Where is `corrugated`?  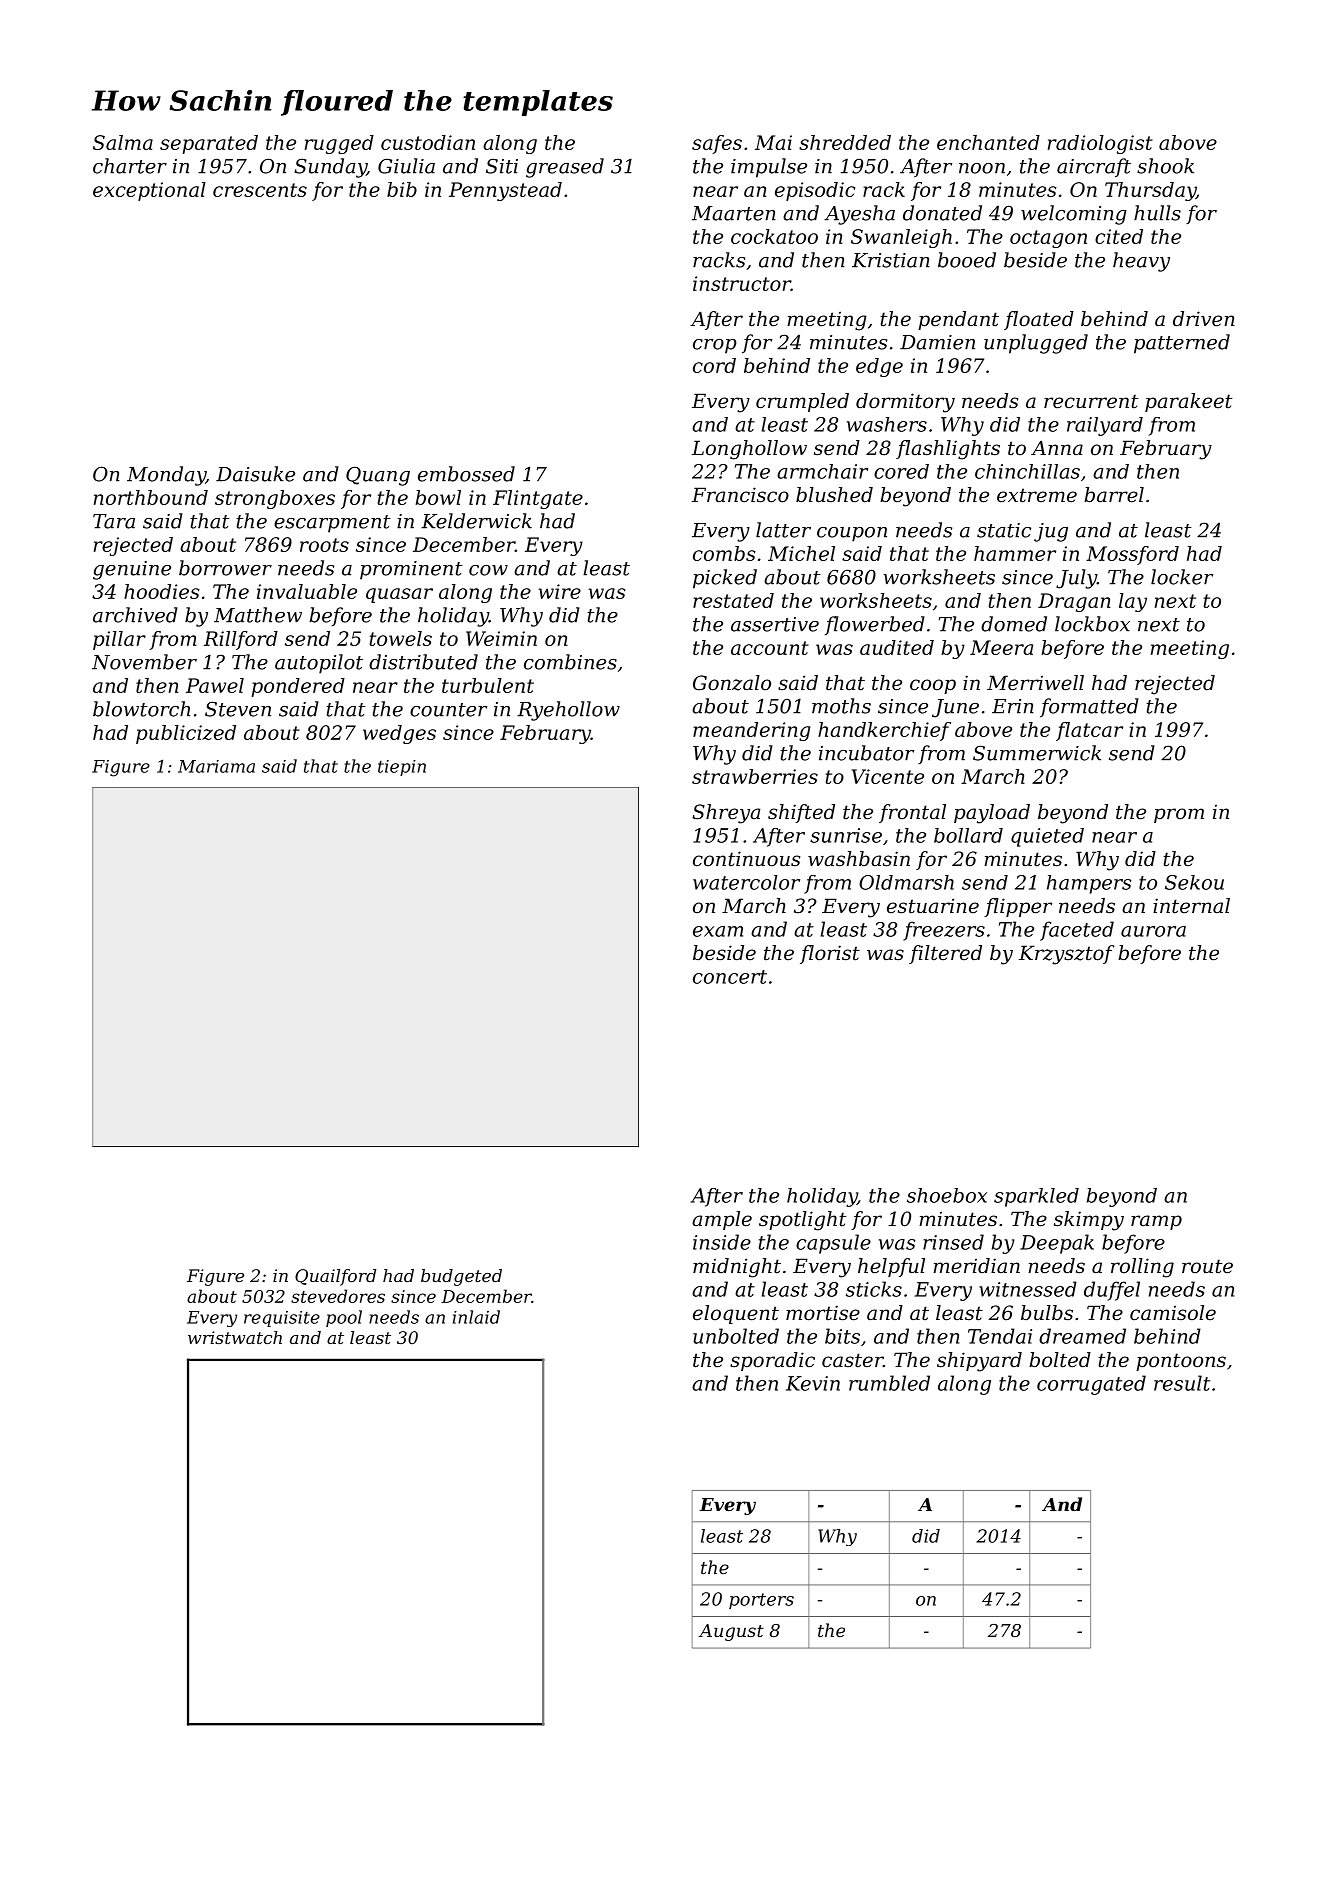 corrugated is located at coordinates (1091, 1385).
